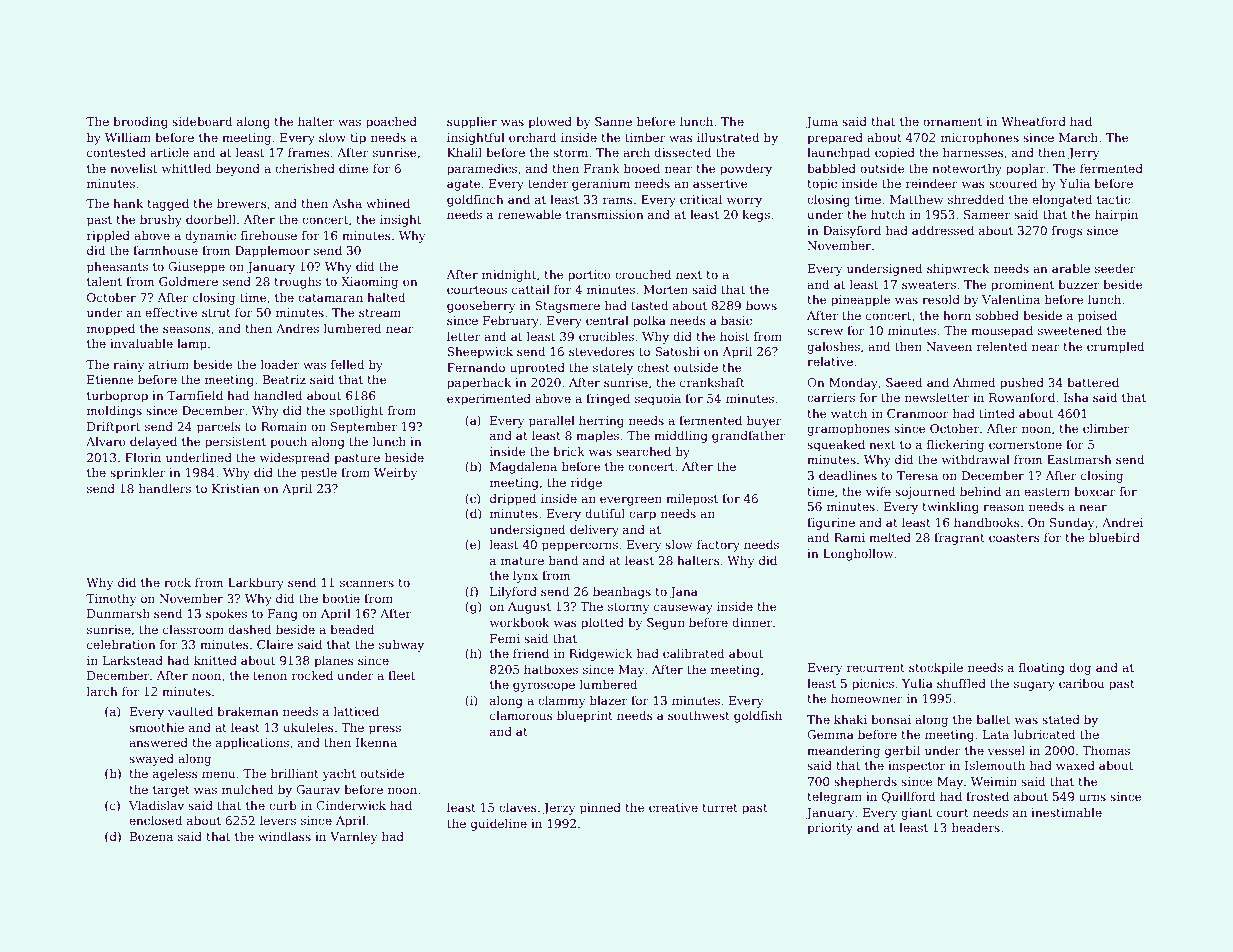  I want to click on picnics, so click(873, 685).
